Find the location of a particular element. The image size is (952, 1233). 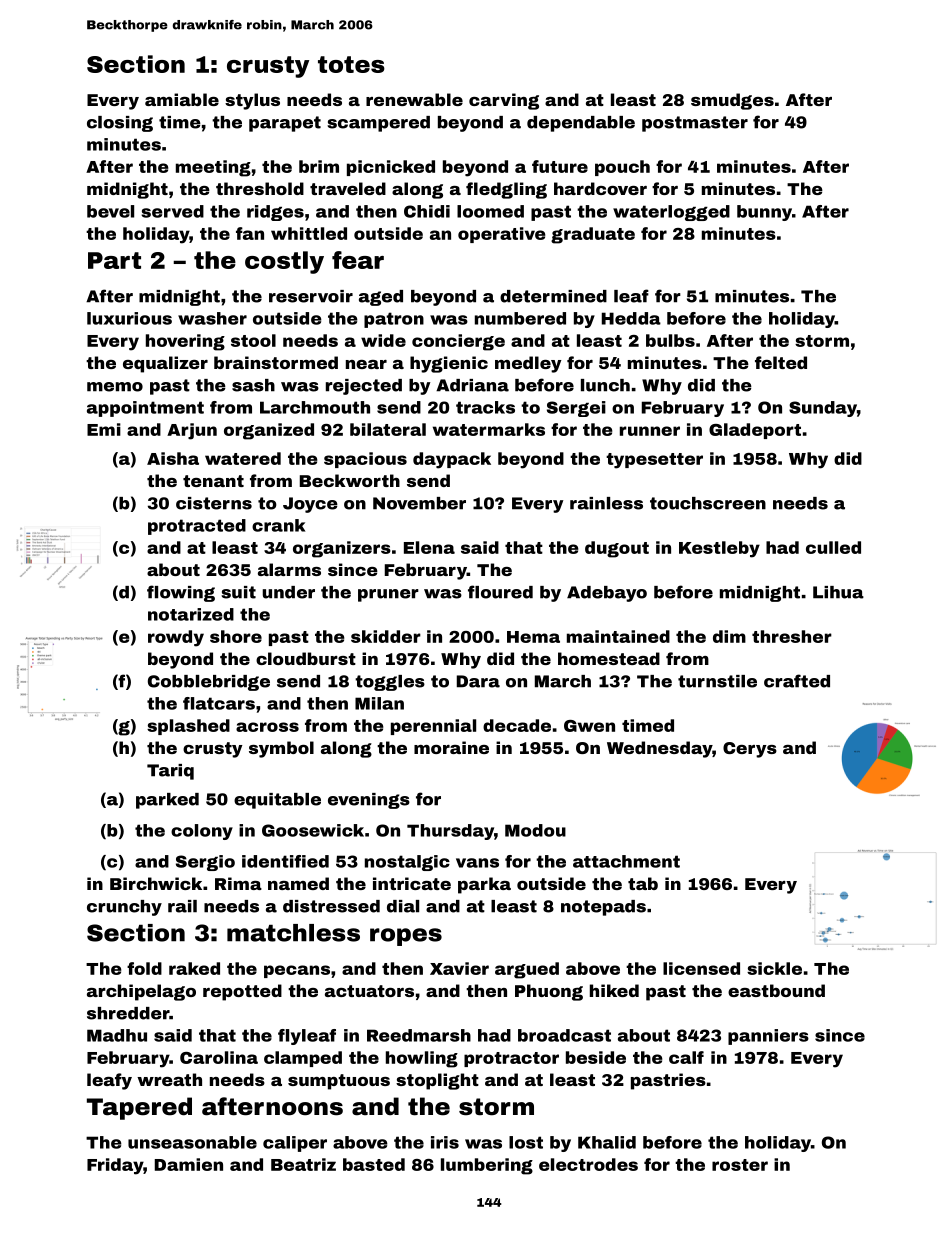

determined is located at coordinates (553, 296).
